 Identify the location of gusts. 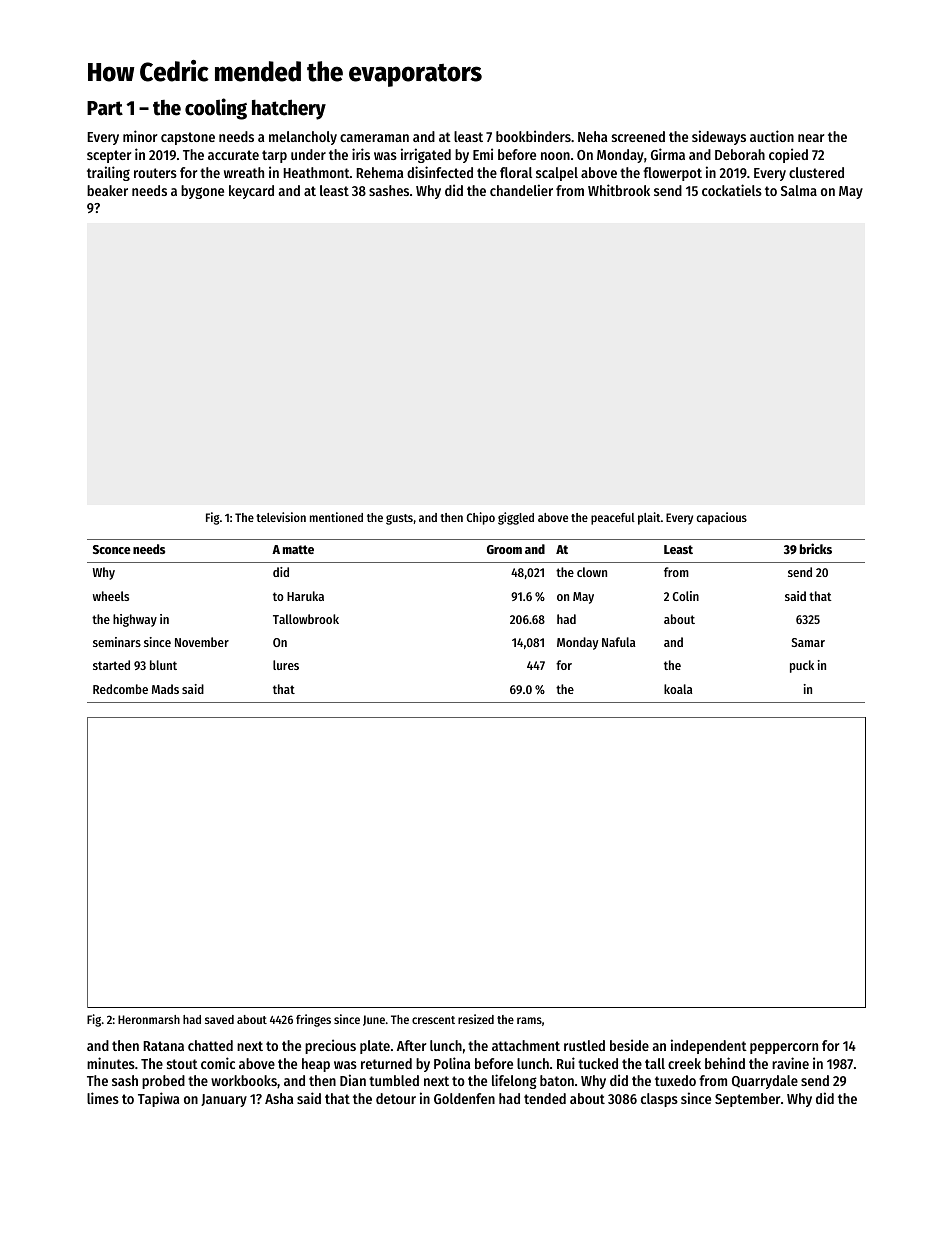
(399, 519).
